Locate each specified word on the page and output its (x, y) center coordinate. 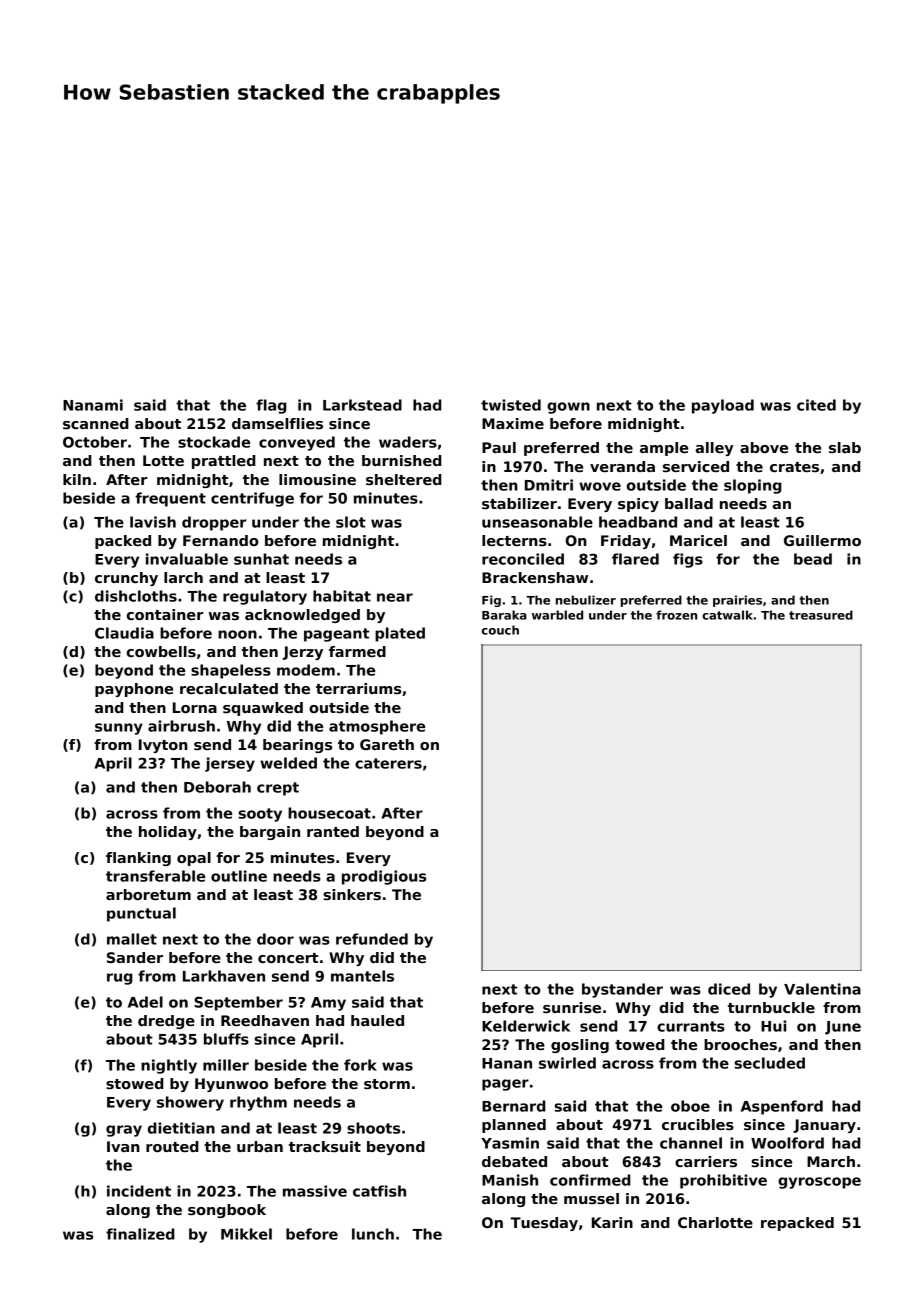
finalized (140, 1234)
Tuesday (544, 1224)
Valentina (822, 989)
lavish (153, 522)
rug (119, 979)
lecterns (514, 540)
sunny (119, 729)
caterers (388, 763)
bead (813, 559)
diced (729, 989)
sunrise (572, 1007)
